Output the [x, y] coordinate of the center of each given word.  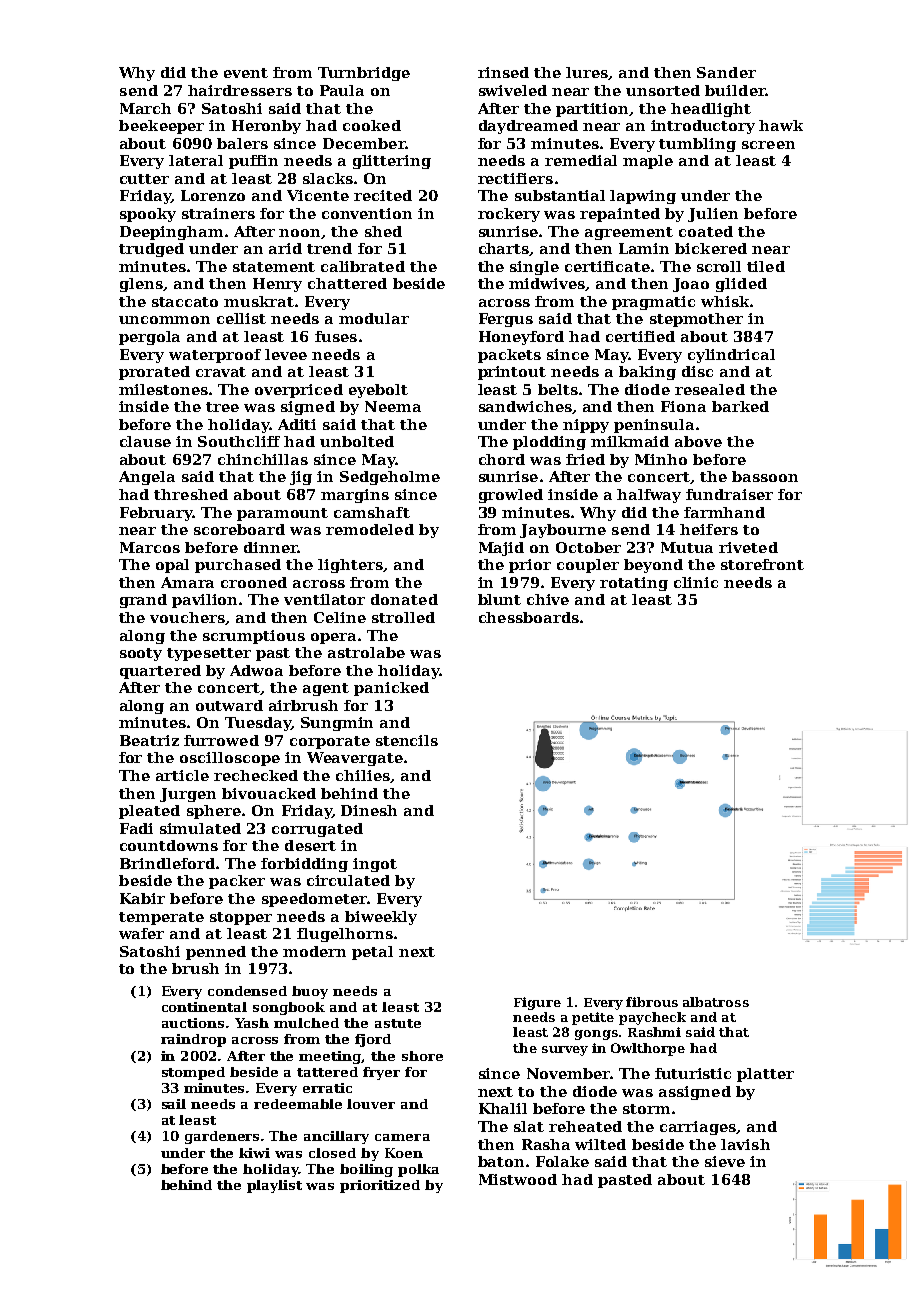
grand [143, 601]
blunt [499, 599]
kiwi [254, 1153]
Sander [726, 72]
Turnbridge [364, 74]
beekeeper [161, 127]
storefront [762, 564]
